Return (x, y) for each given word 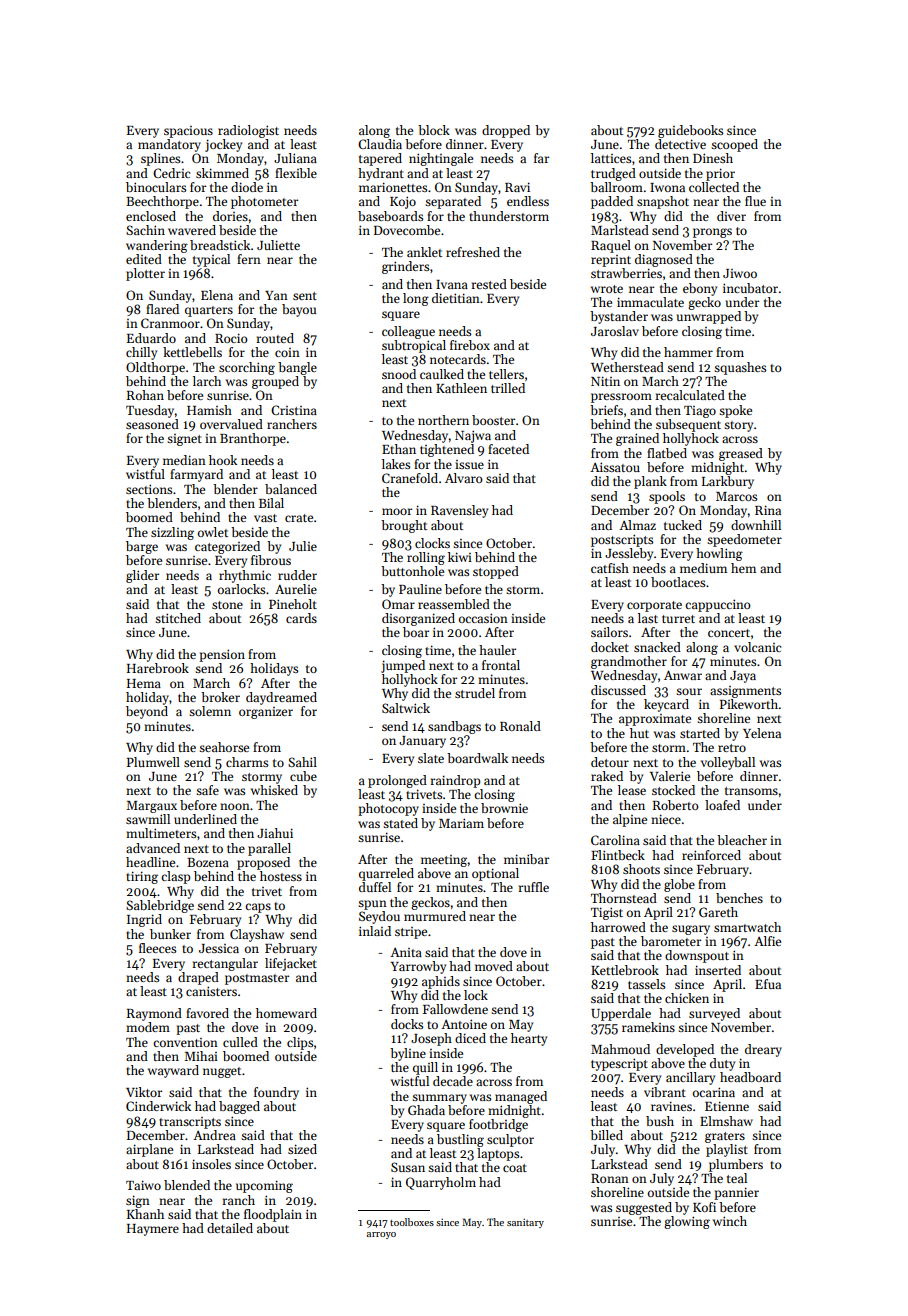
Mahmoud (620, 1049)
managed (521, 1097)
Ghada (426, 1110)
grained (637, 439)
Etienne (727, 1106)
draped (198, 978)
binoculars (156, 187)
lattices (611, 158)
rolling (426, 558)
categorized (227, 547)
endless (528, 201)
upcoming (264, 1186)
